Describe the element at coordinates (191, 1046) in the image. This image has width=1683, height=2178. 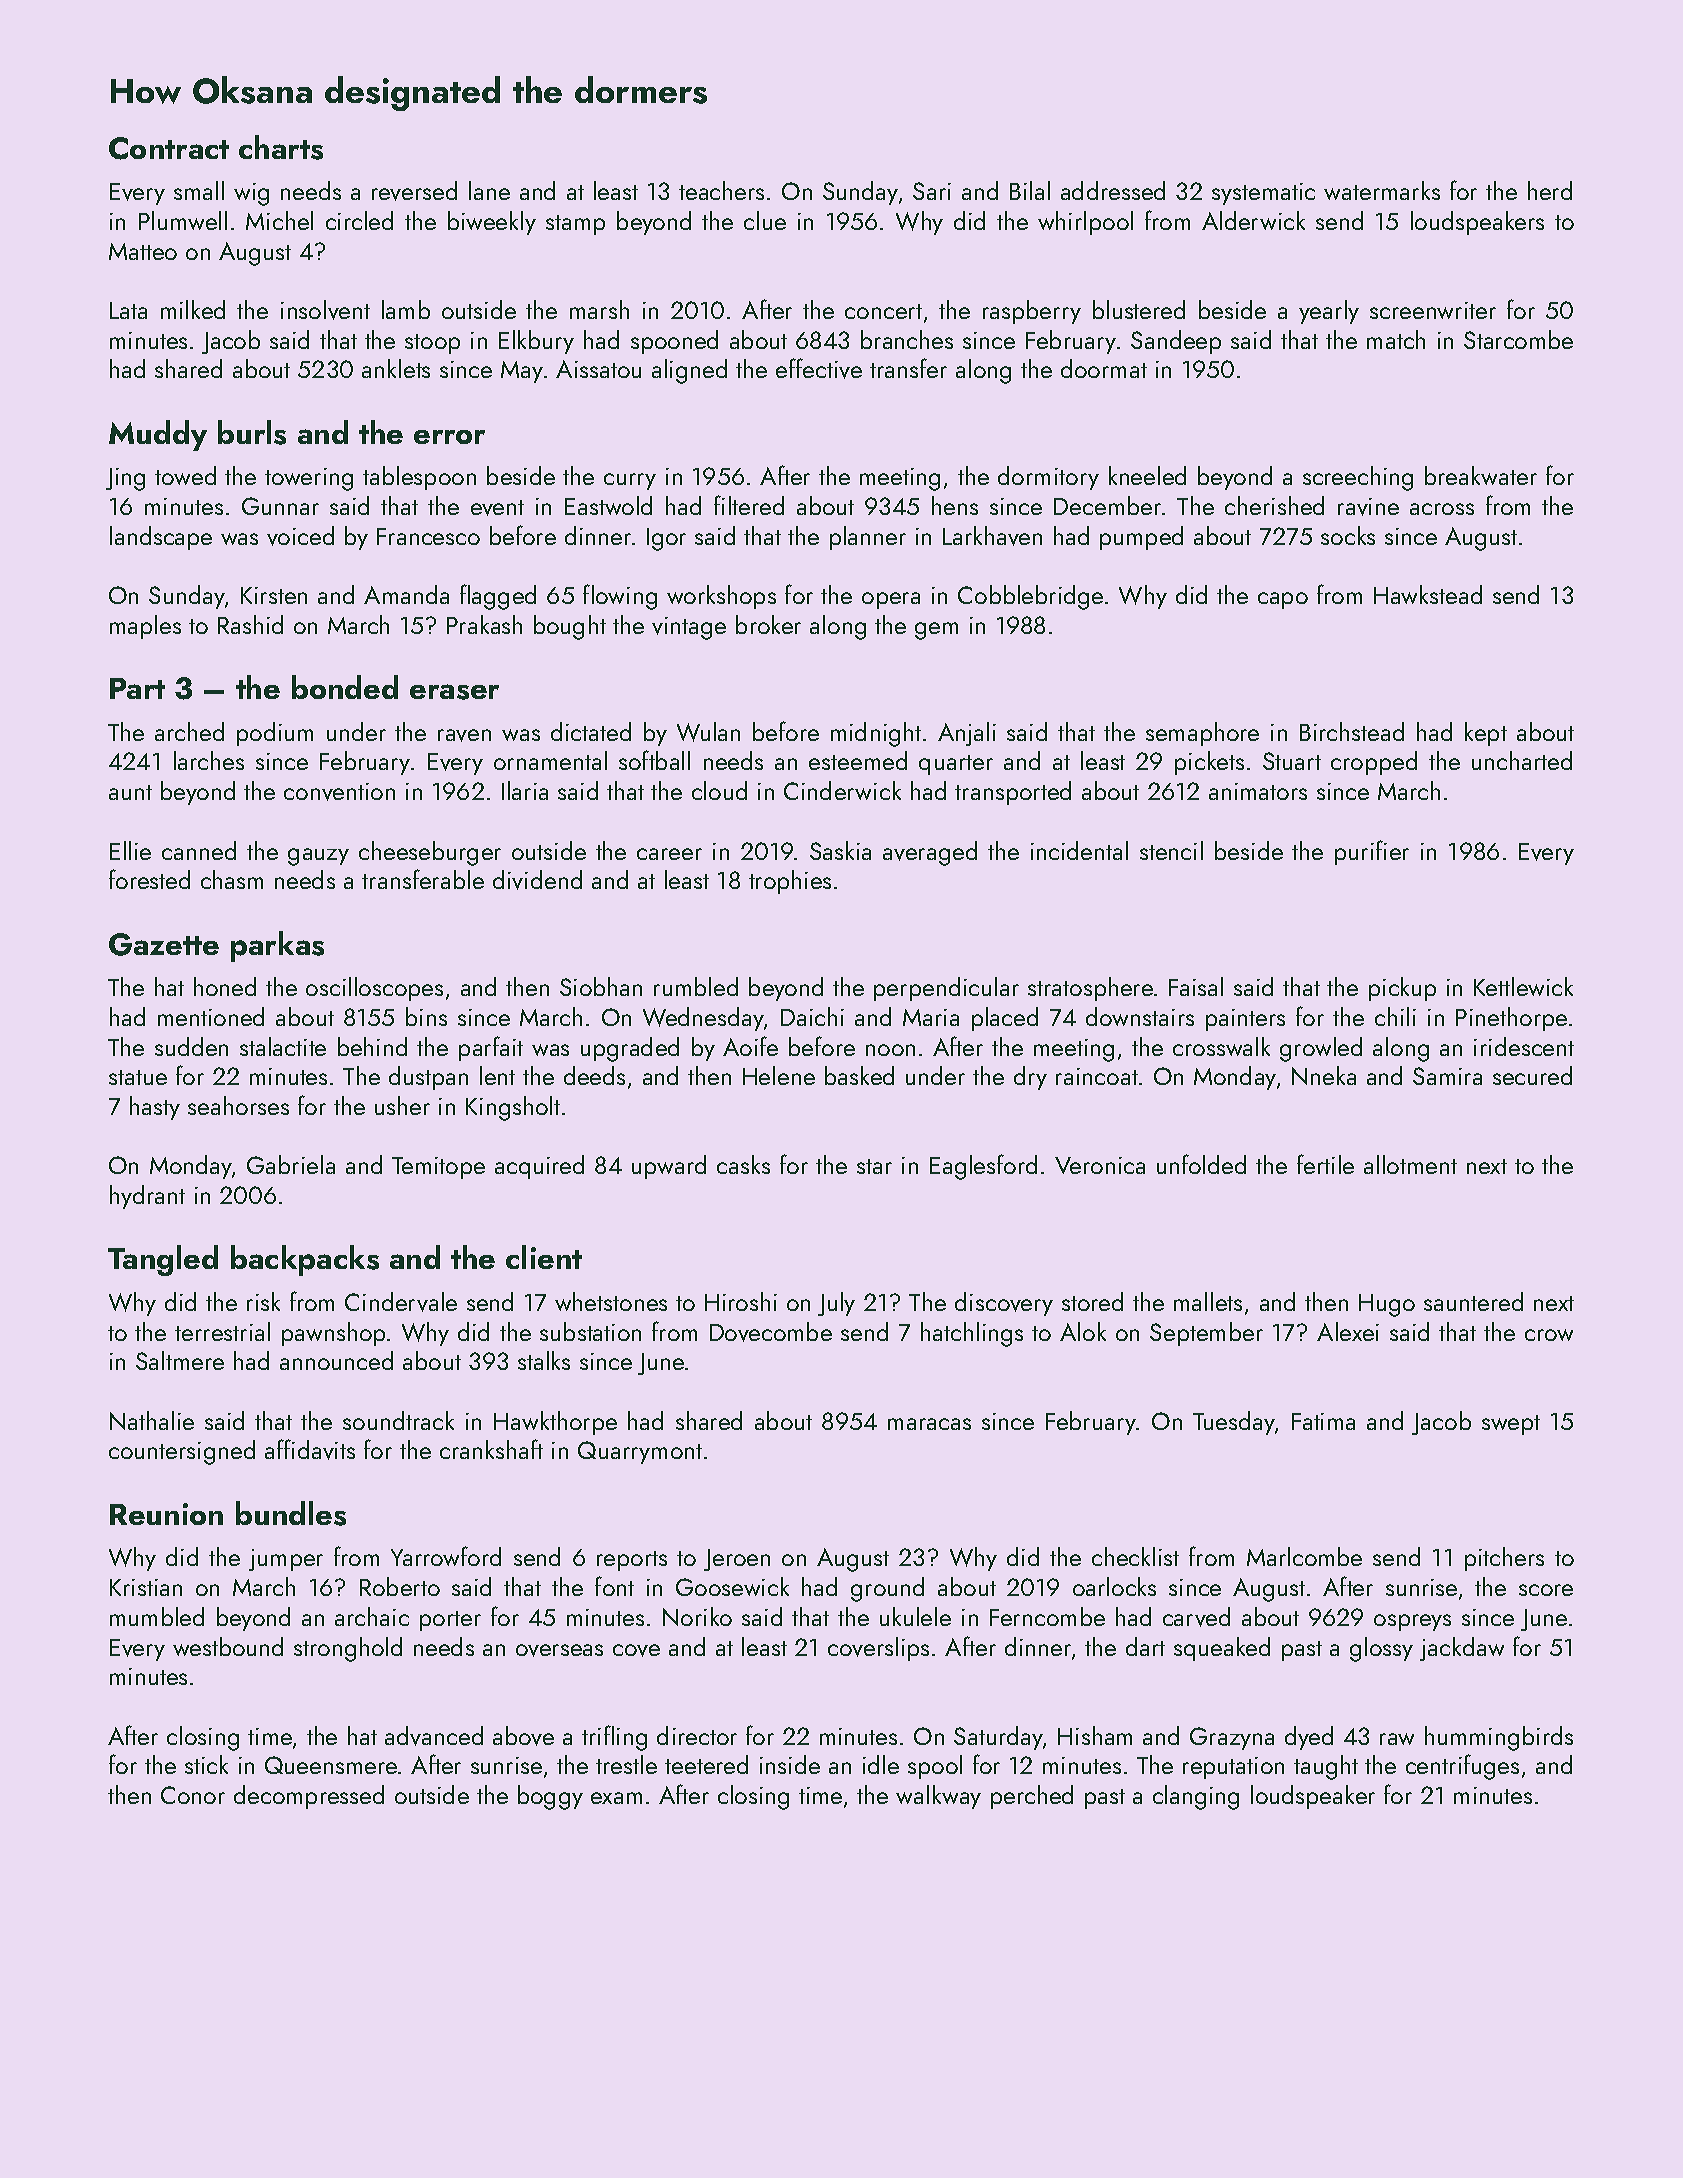
I see `sudden` at that location.
